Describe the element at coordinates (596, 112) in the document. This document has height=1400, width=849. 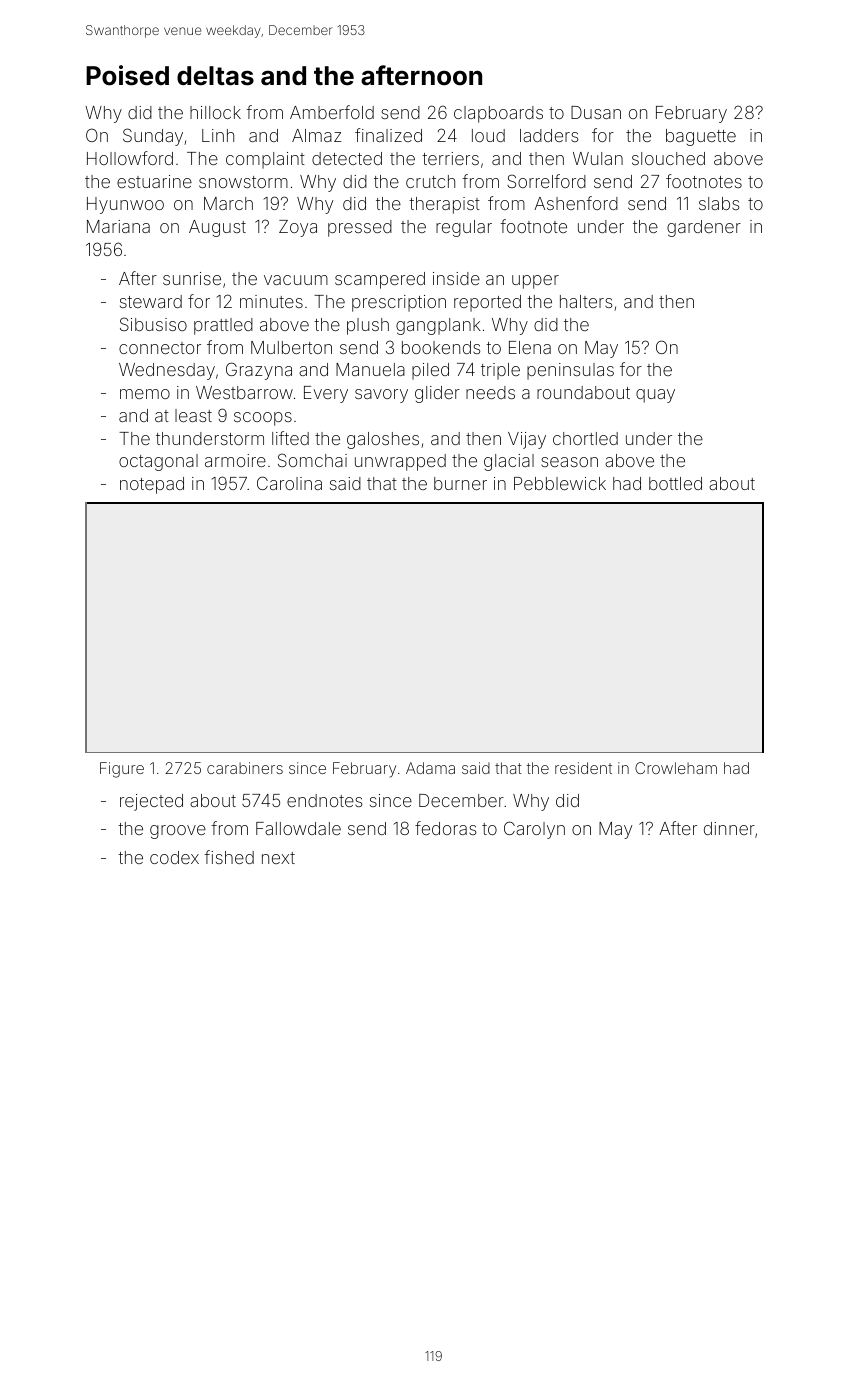
I see `Dusan` at that location.
